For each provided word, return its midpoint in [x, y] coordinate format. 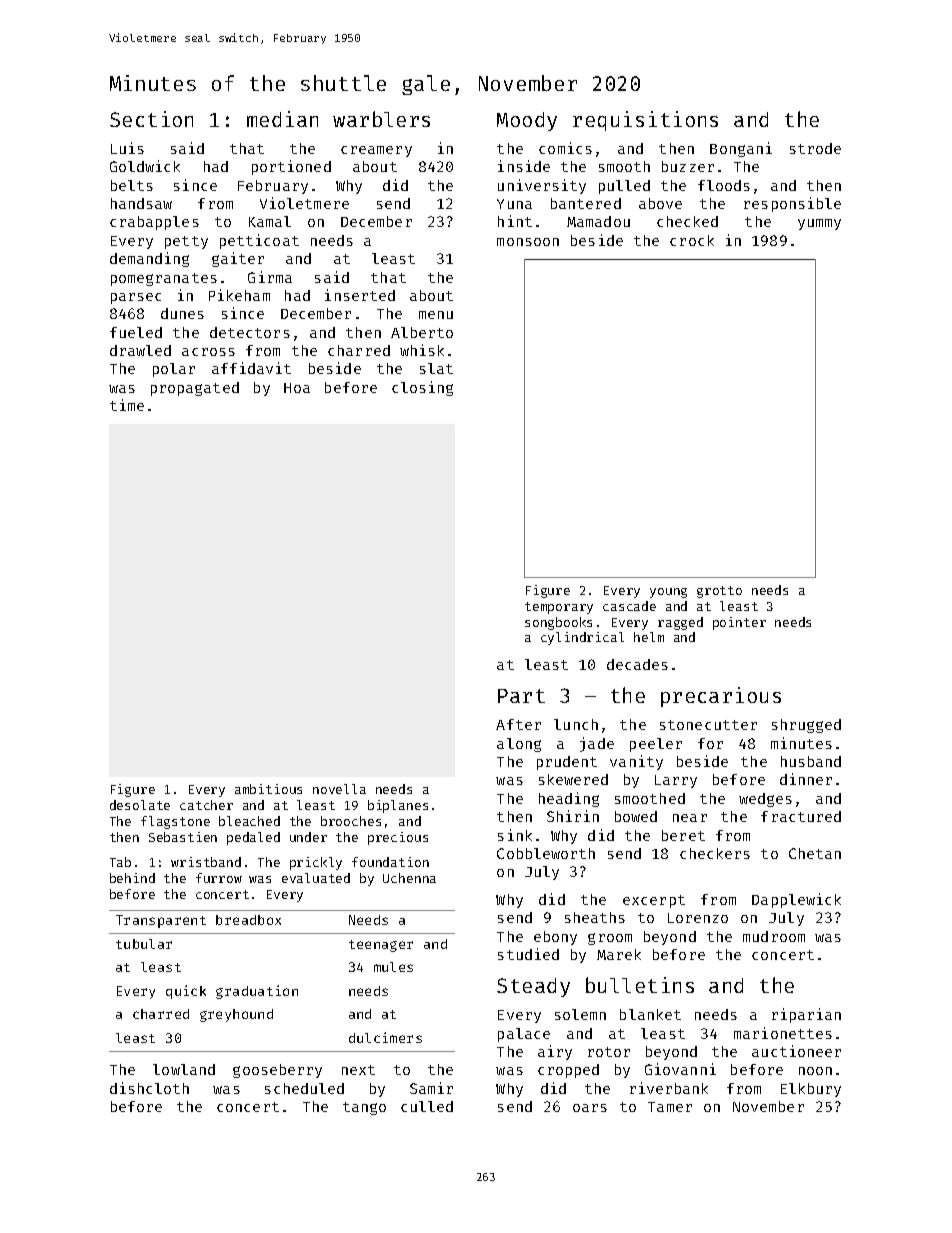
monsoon [528, 242]
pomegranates [164, 279]
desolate [140, 805]
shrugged [806, 726]
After [518, 724]
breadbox [248, 920]
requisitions [645, 121]
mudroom [774, 936]
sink [515, 835]
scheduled [304, 1088]
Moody [527, 121]
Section [151, 119]
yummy [819, 224]
